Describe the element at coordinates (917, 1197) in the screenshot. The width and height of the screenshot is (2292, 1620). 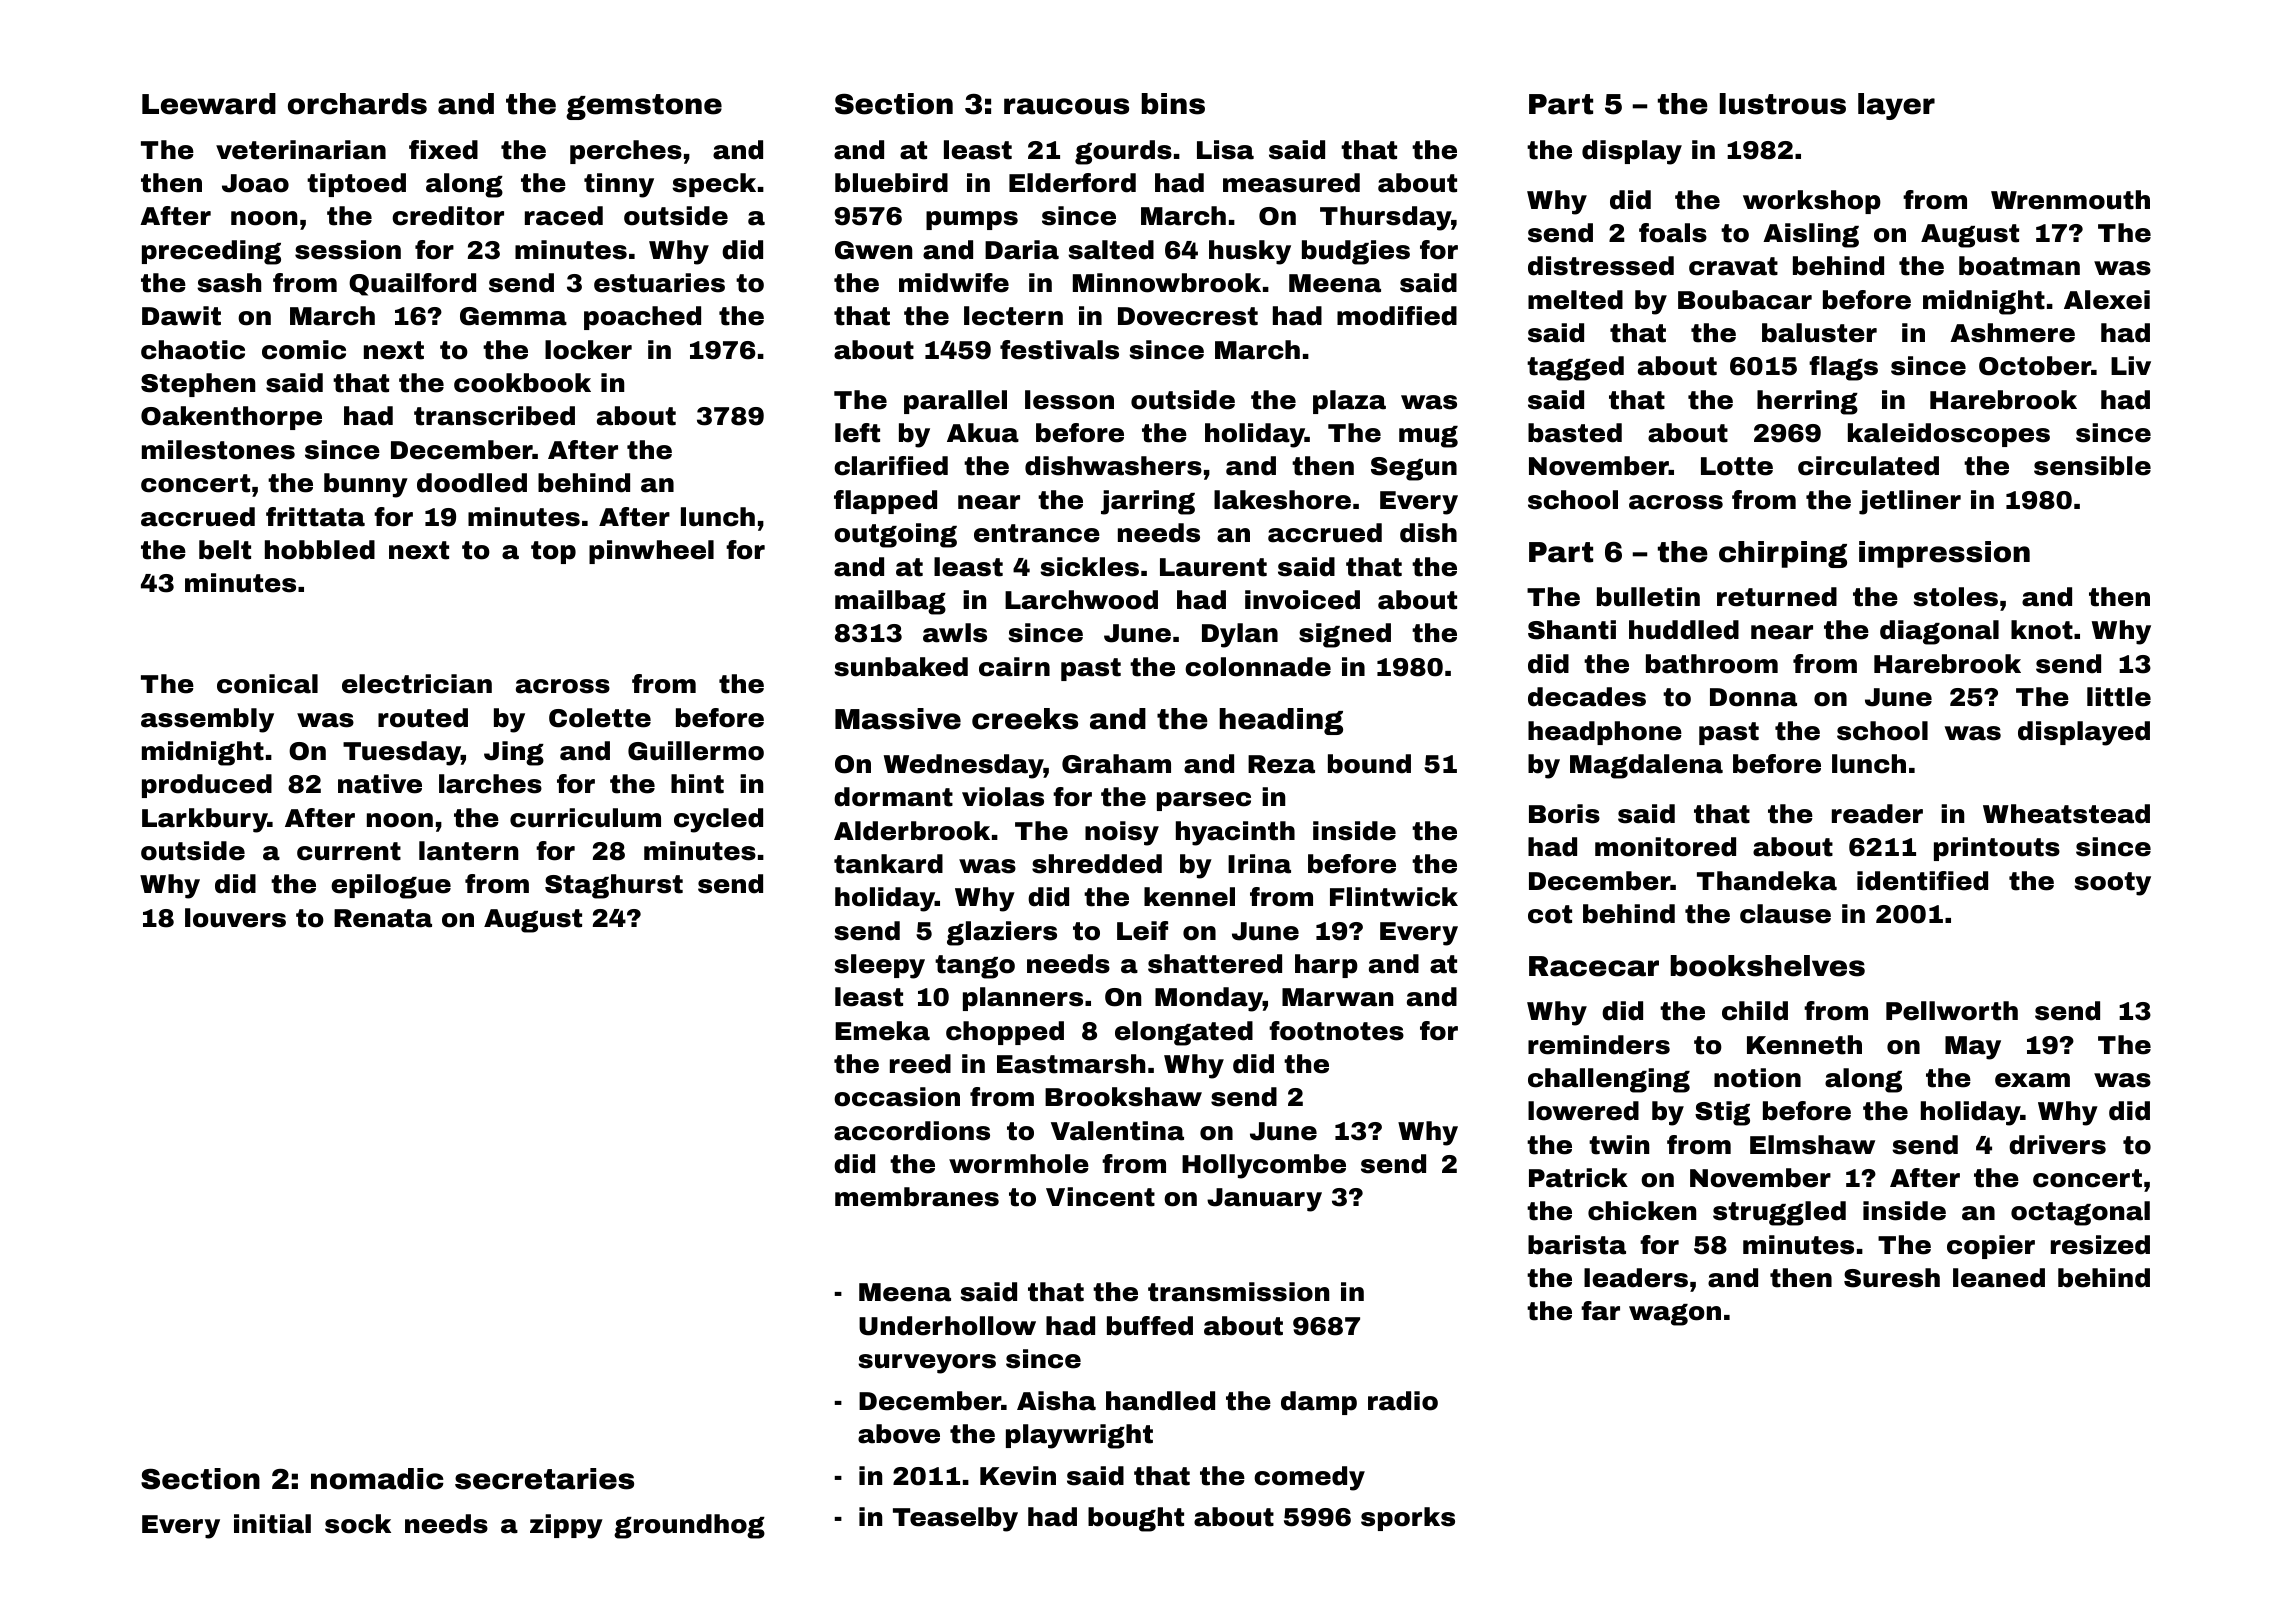
I see `membranes` at that location.
